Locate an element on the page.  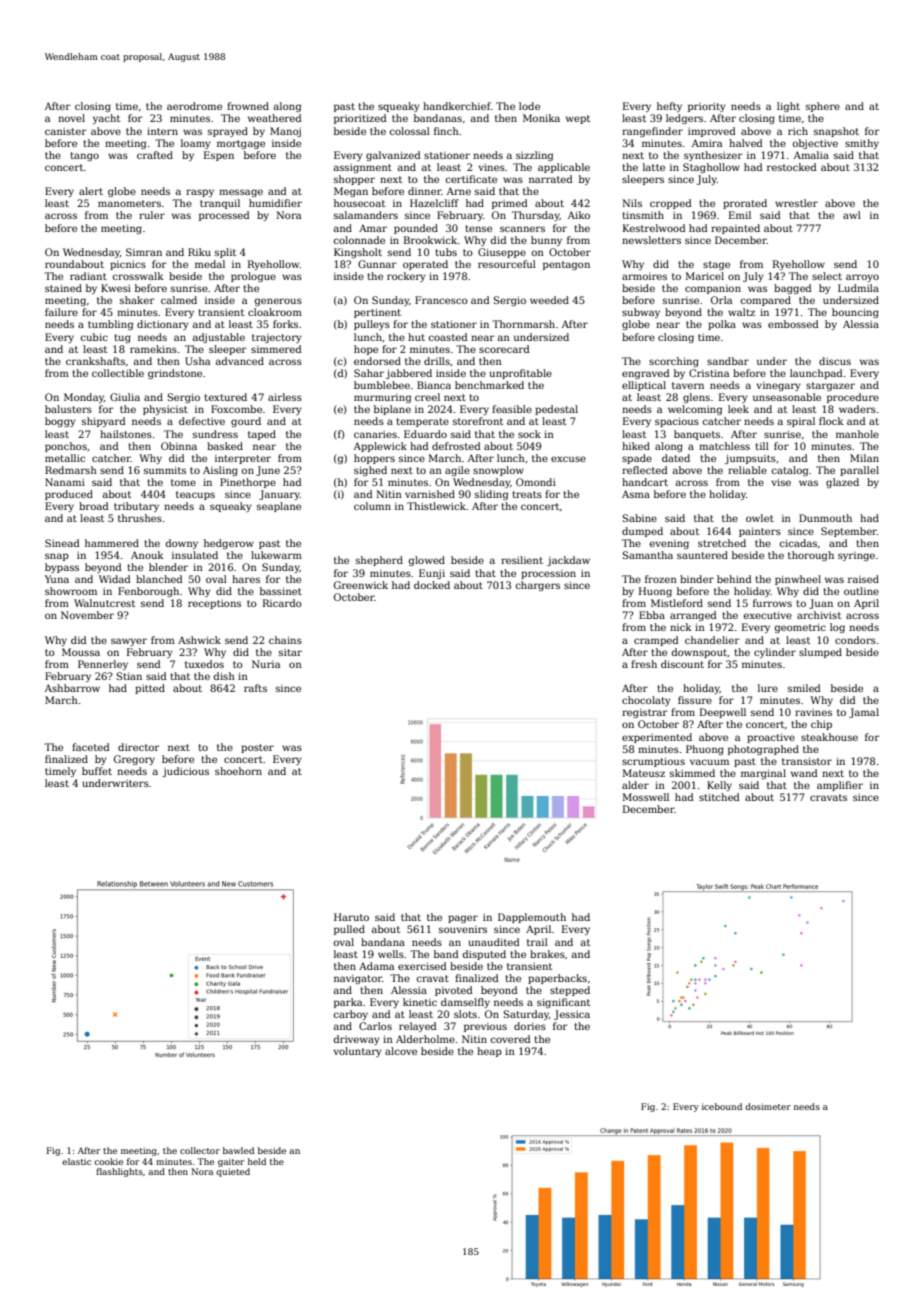
Maricel is located at coordinates (705, 276).
